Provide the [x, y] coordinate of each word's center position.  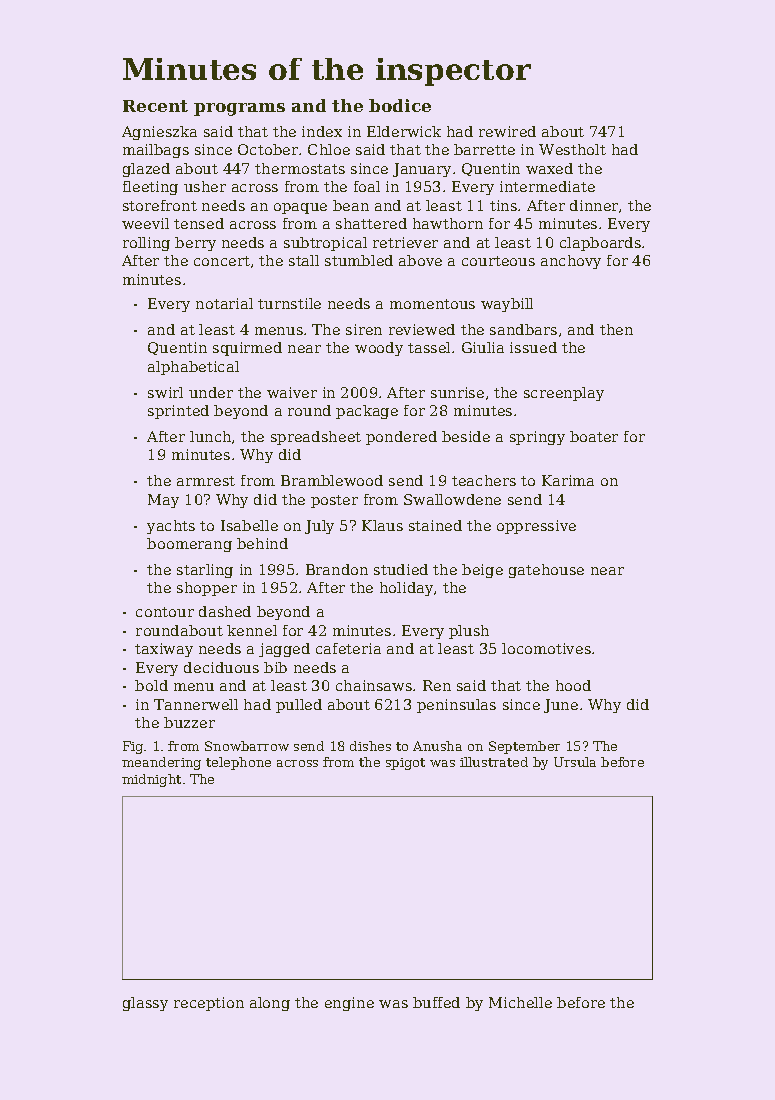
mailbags [156, 151]
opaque [300, 208]
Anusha [437, 746]
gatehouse [546, 571]
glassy [145, 1004]
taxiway [164, 650]
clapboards [600, 244]
